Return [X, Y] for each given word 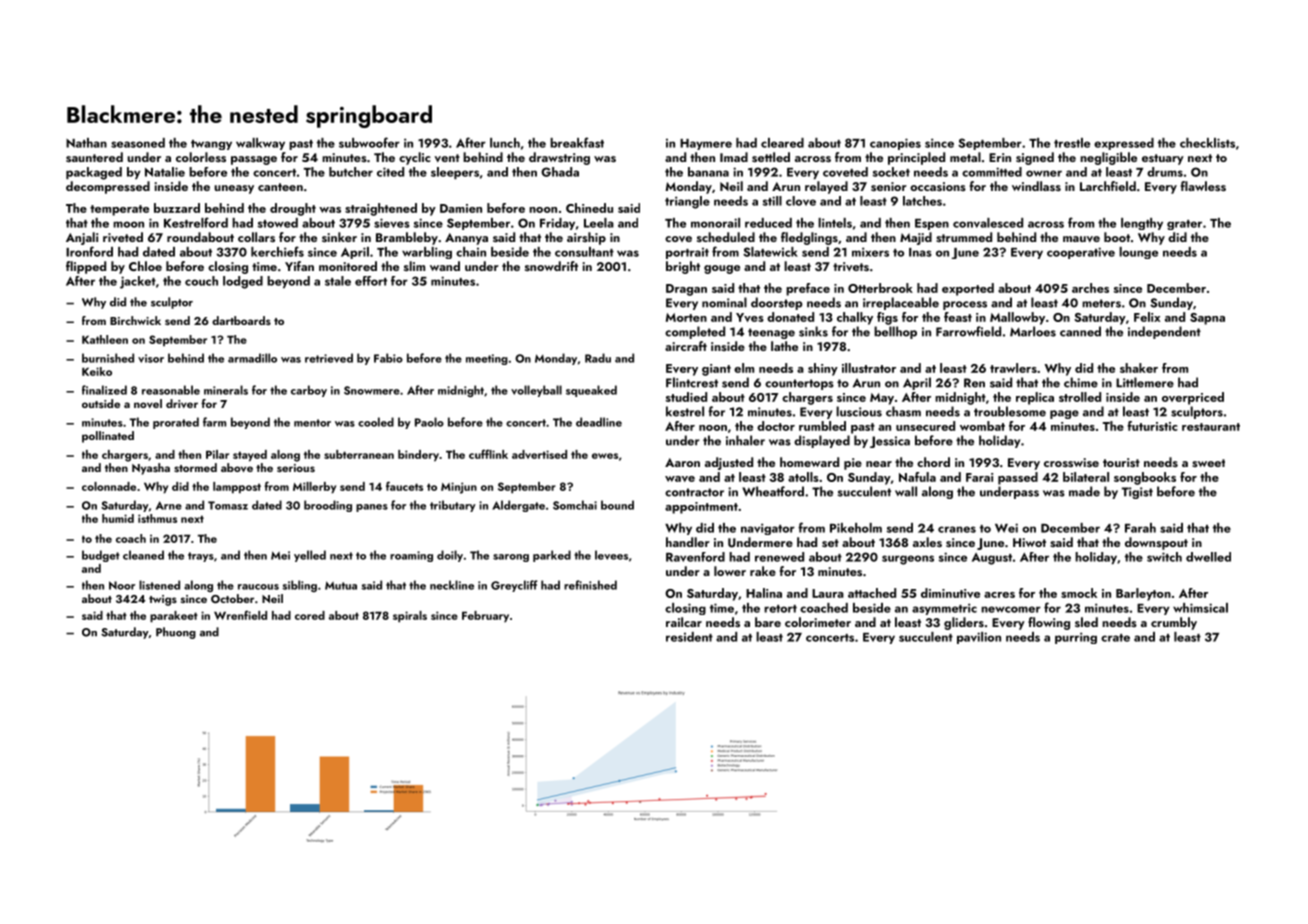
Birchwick [135, 320]
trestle [1072, 143]
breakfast [577, 142]
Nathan [86, 143]
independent [1164, 332]
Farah [1140, 528]
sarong [511, 558]
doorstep [777, 303]
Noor [122, 585]
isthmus [157, 518]
